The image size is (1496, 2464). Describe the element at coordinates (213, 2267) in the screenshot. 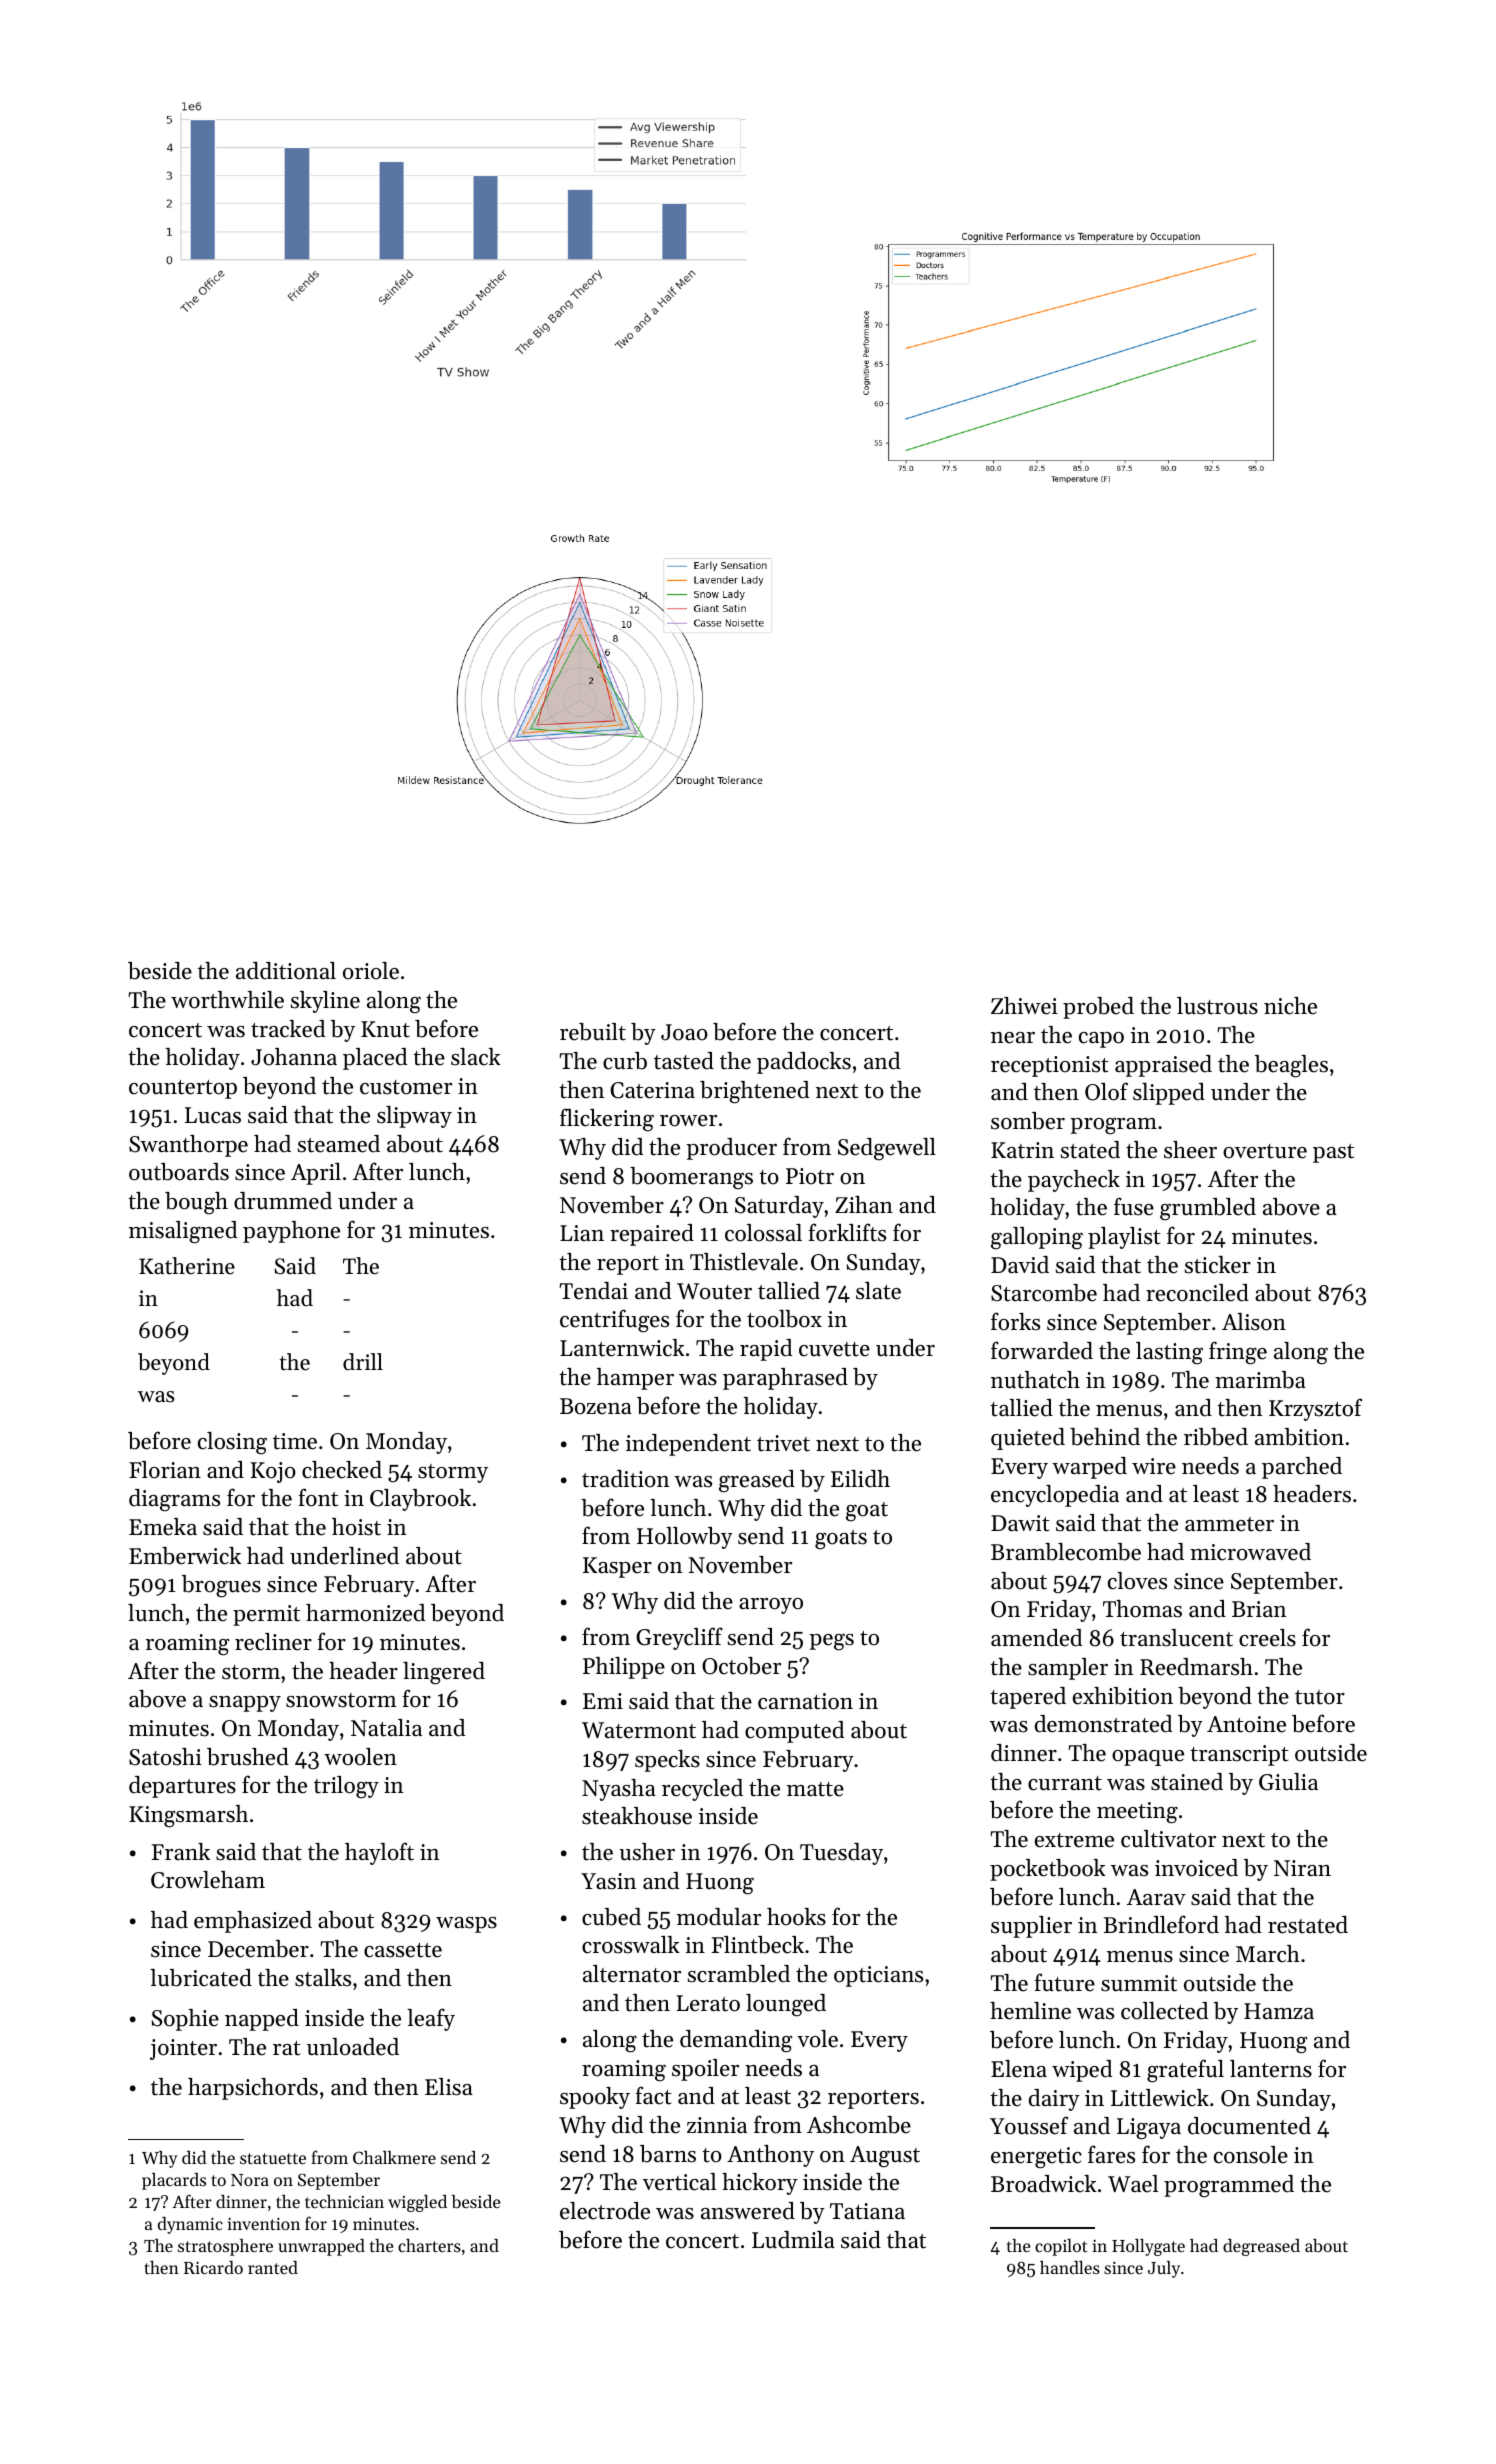

I see `Ricardo` at that location.
